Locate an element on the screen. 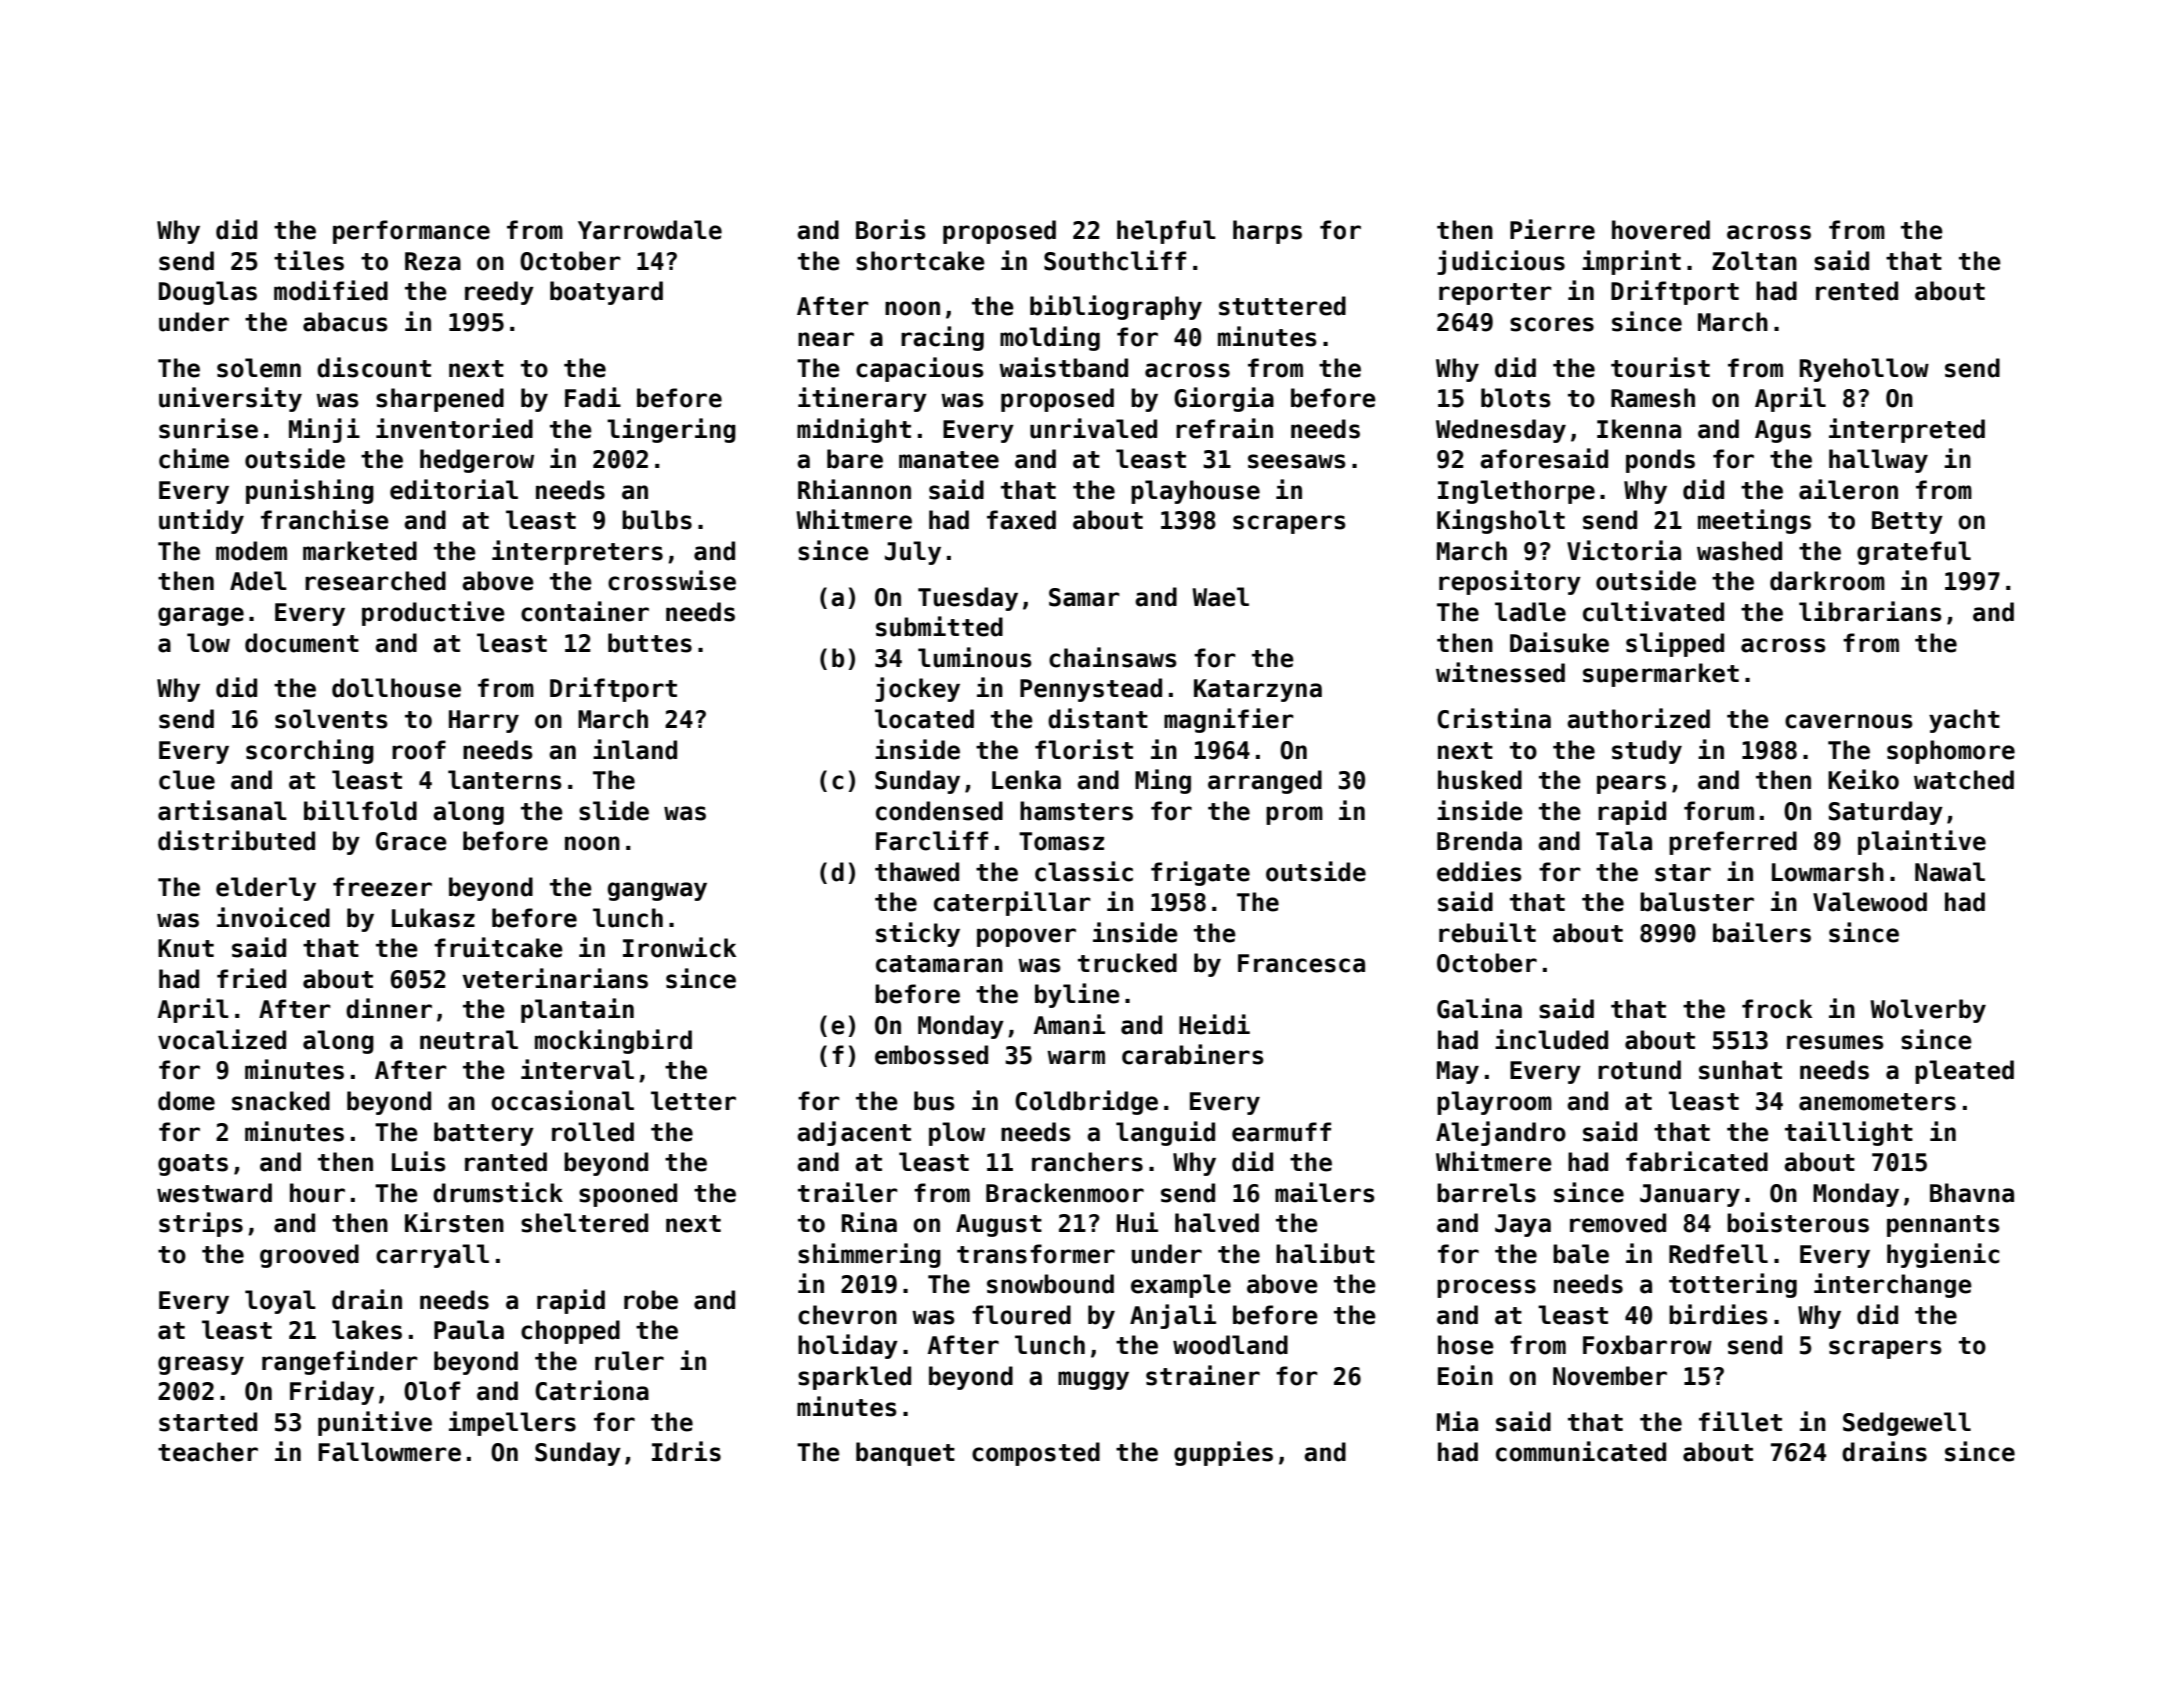 The image size is (2178, 1683). Boris is located at coordinates (891, 229).
